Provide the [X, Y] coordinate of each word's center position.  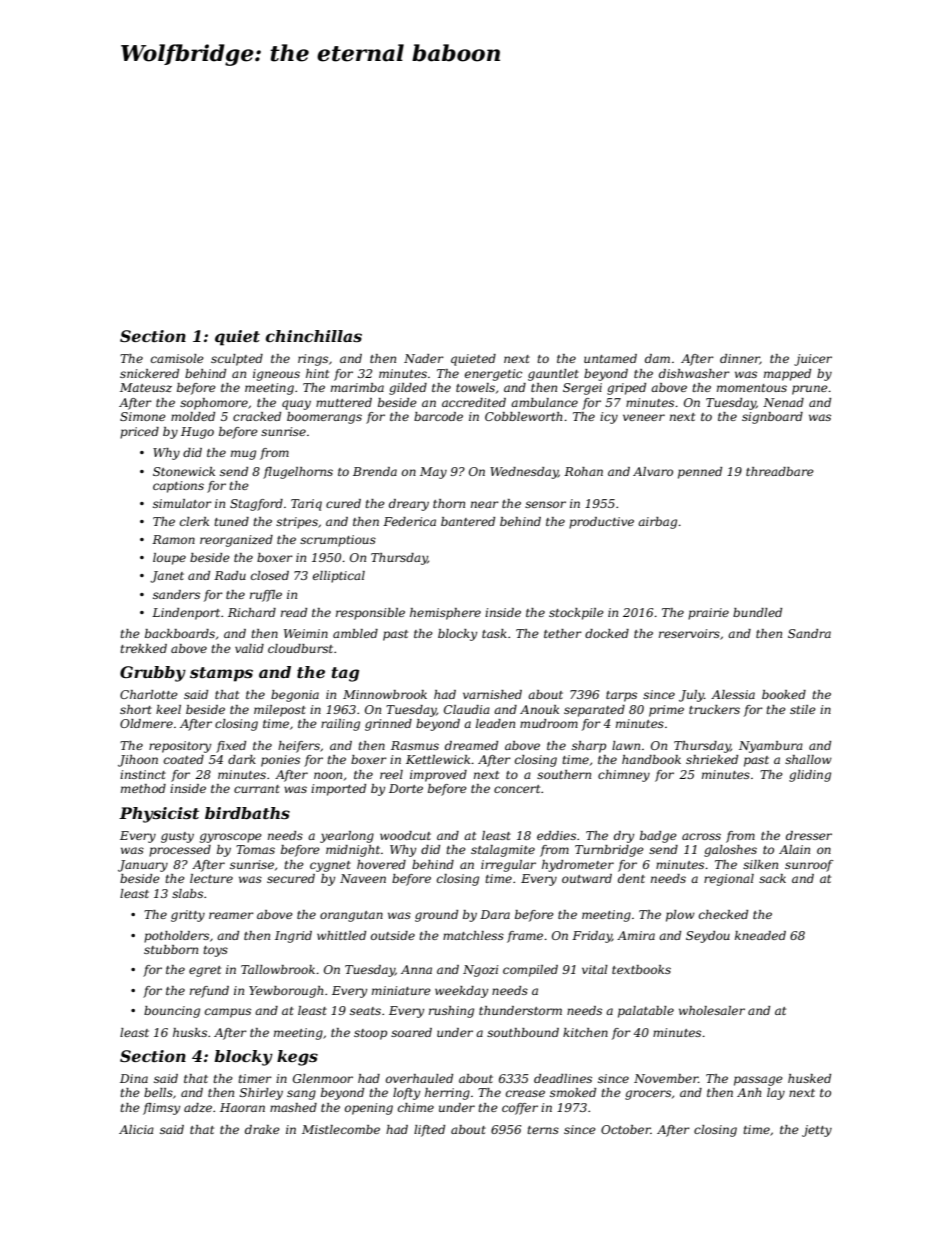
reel [391, 774]
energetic [493, 375]
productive [601, 523]
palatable [646, 1012]
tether [563, 633]
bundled [757, 612]
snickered [149, 373]
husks [190, 1032]
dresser [809, 835]
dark [242, 759]
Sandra [809, 633]
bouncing [172, 1012]
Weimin [306, 633]
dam [657, 358]
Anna [416, 969]
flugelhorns [298, 473]
